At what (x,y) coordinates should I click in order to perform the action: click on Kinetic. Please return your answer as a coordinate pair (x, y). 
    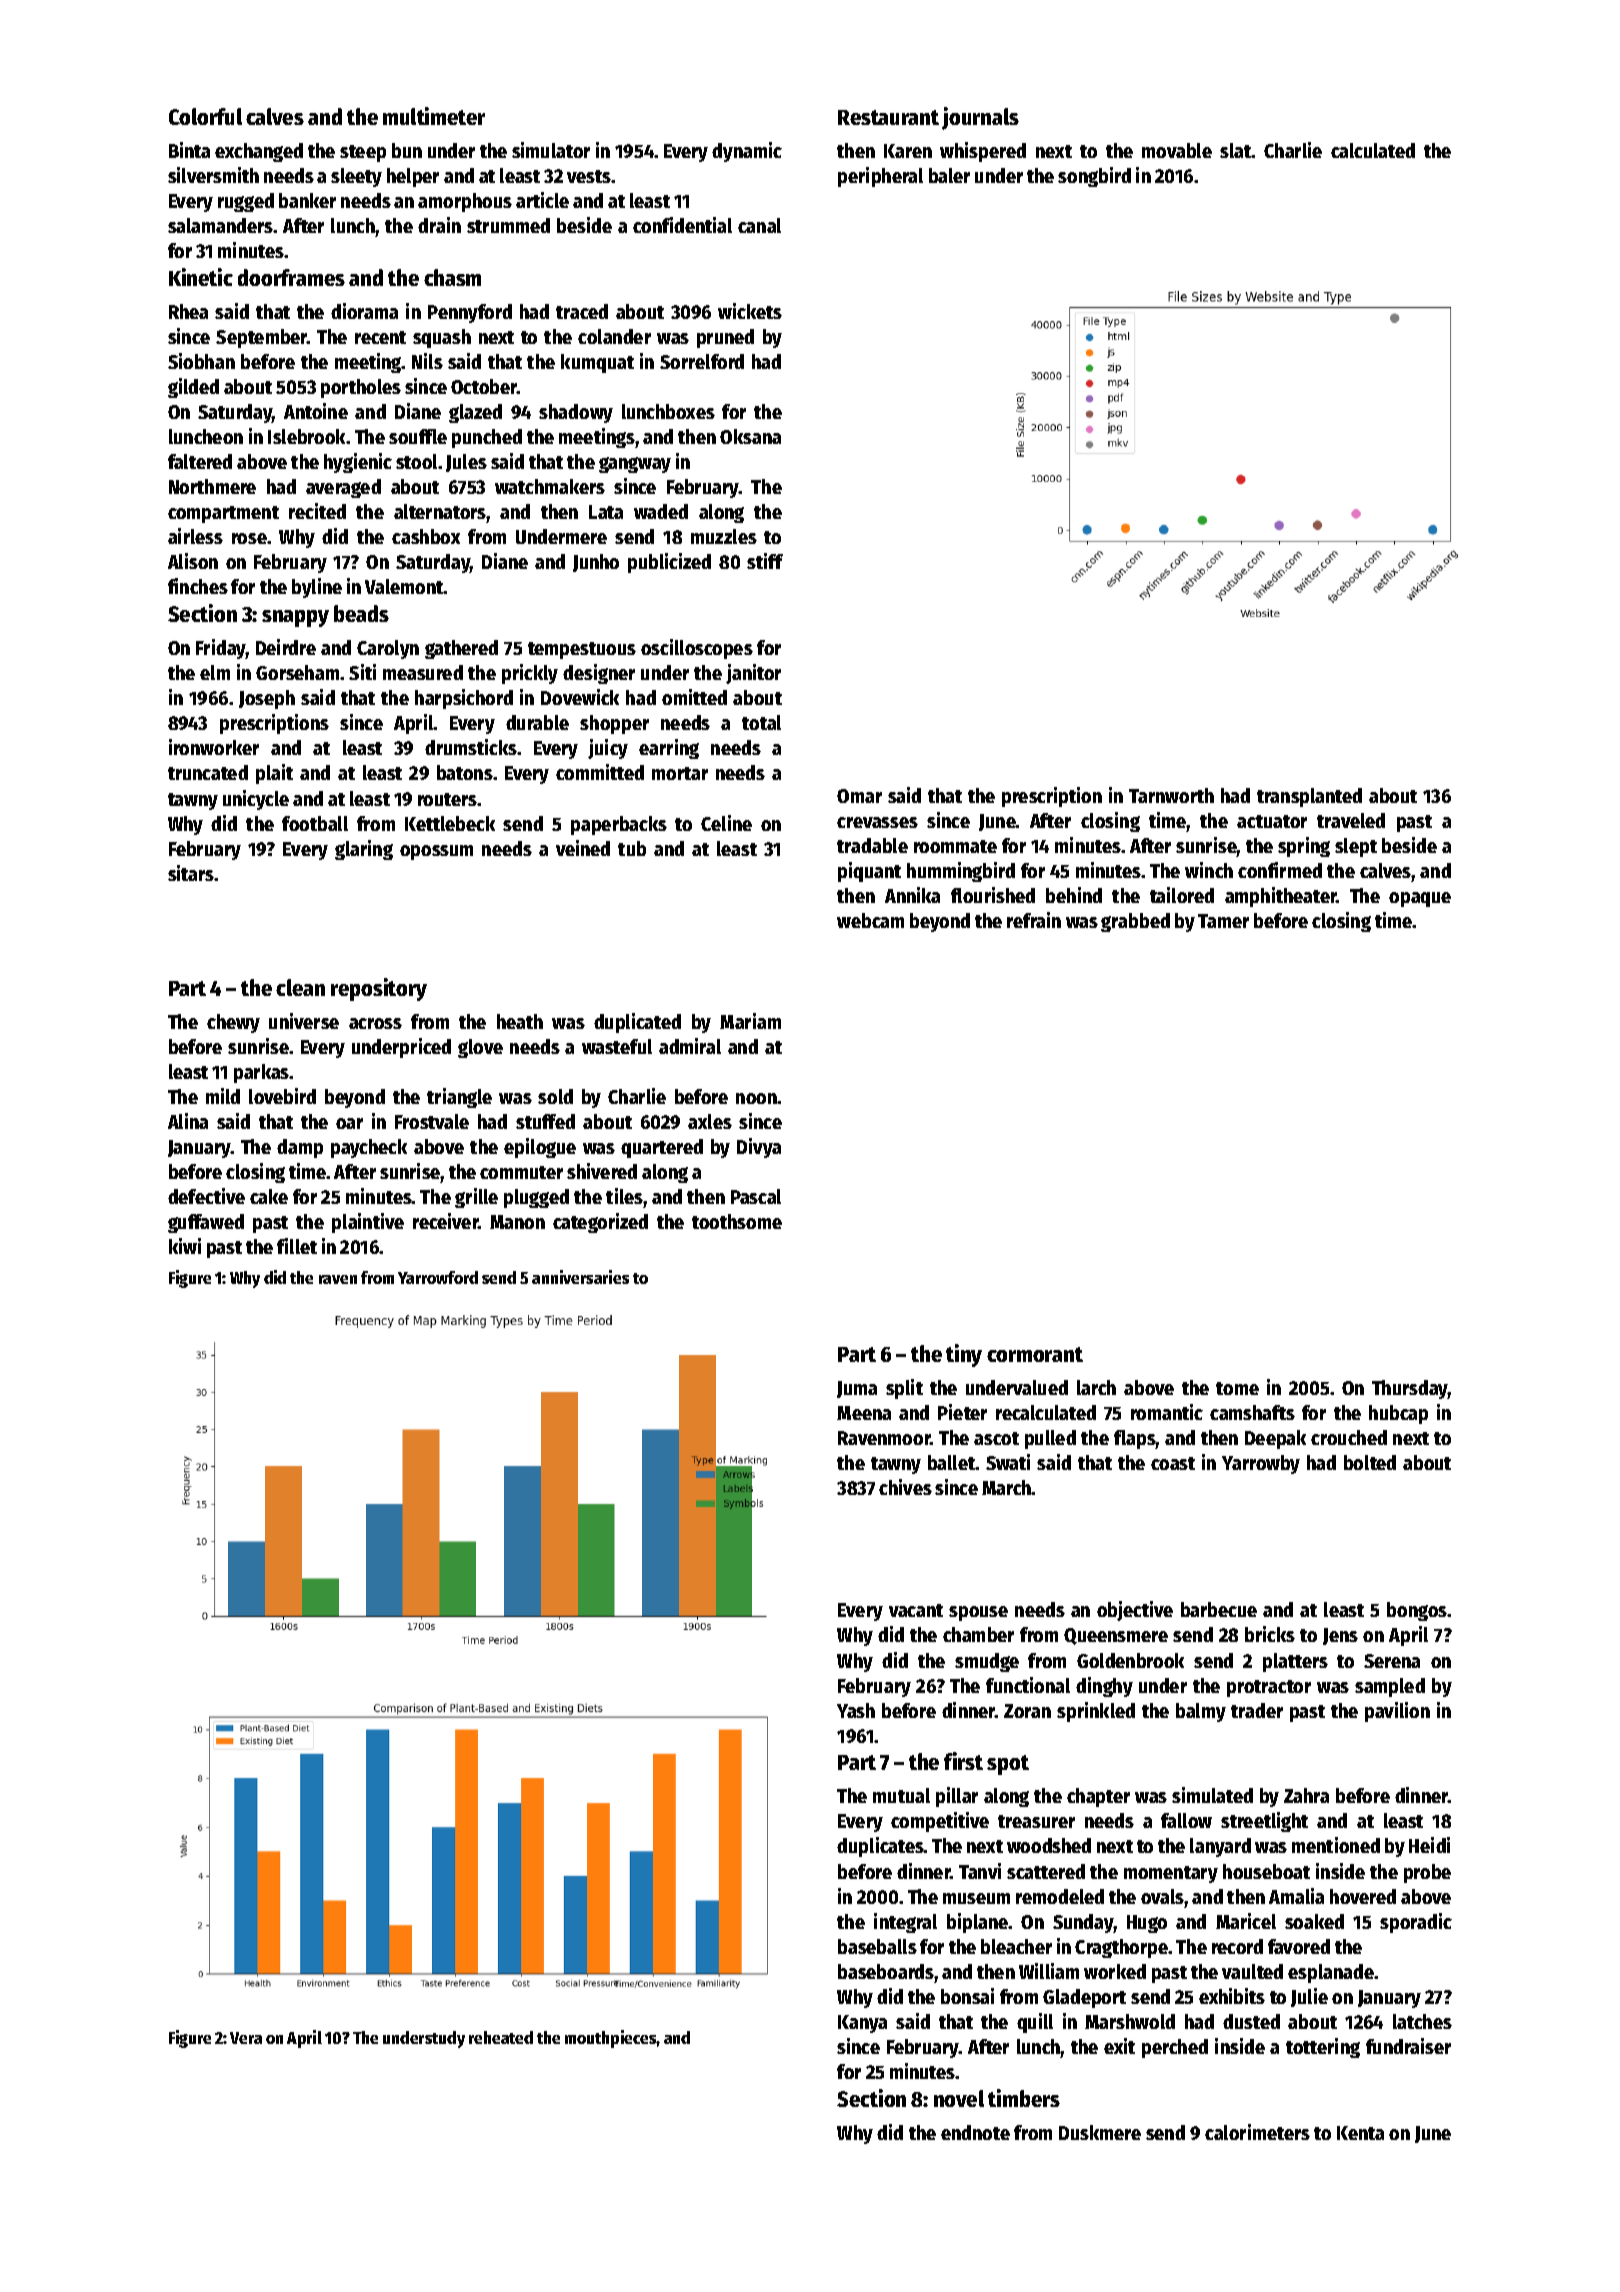
    Looking at the image, I should click on (201, 277).
